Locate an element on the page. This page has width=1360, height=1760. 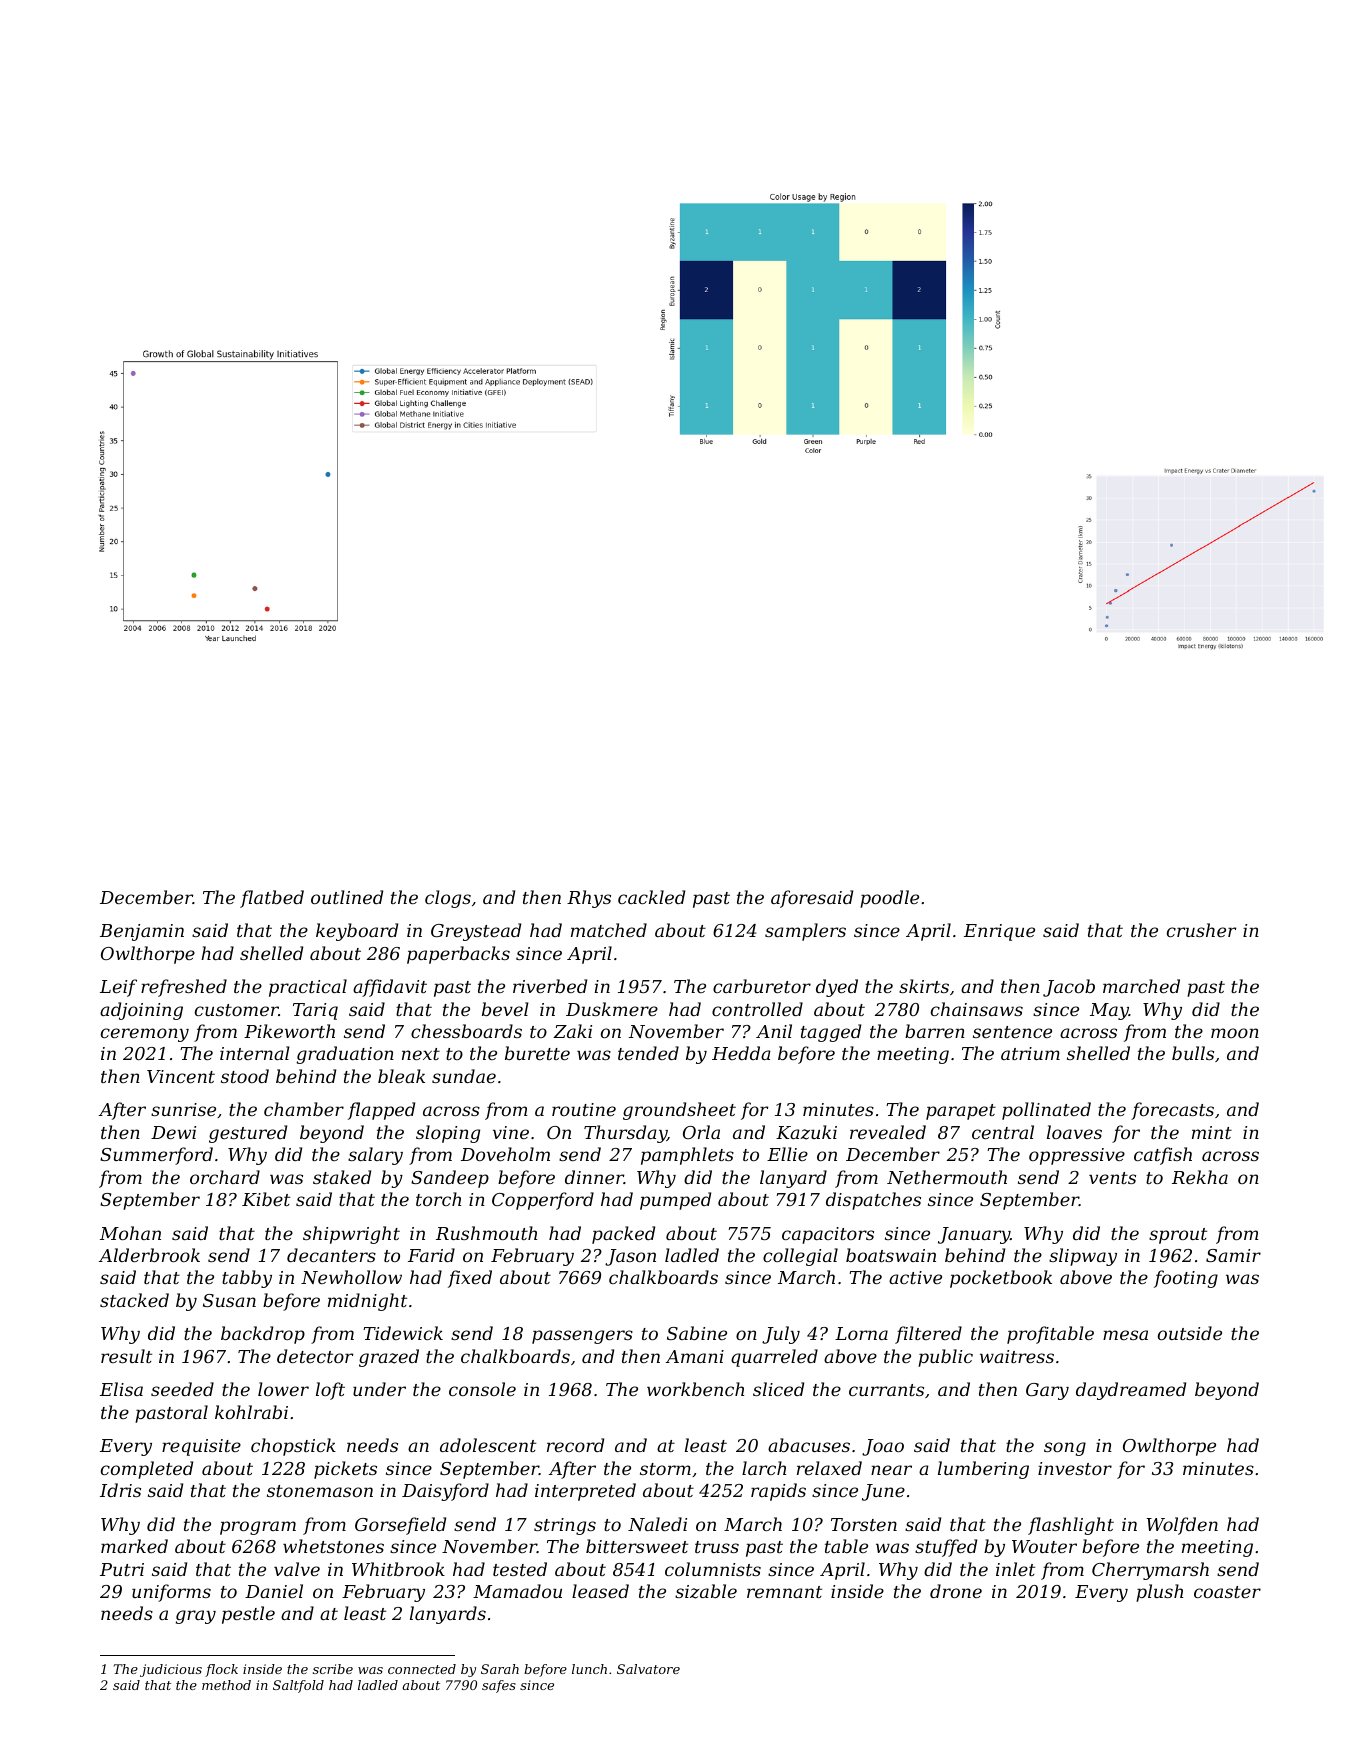
Elisa is located at coordinates (121, 1389).
